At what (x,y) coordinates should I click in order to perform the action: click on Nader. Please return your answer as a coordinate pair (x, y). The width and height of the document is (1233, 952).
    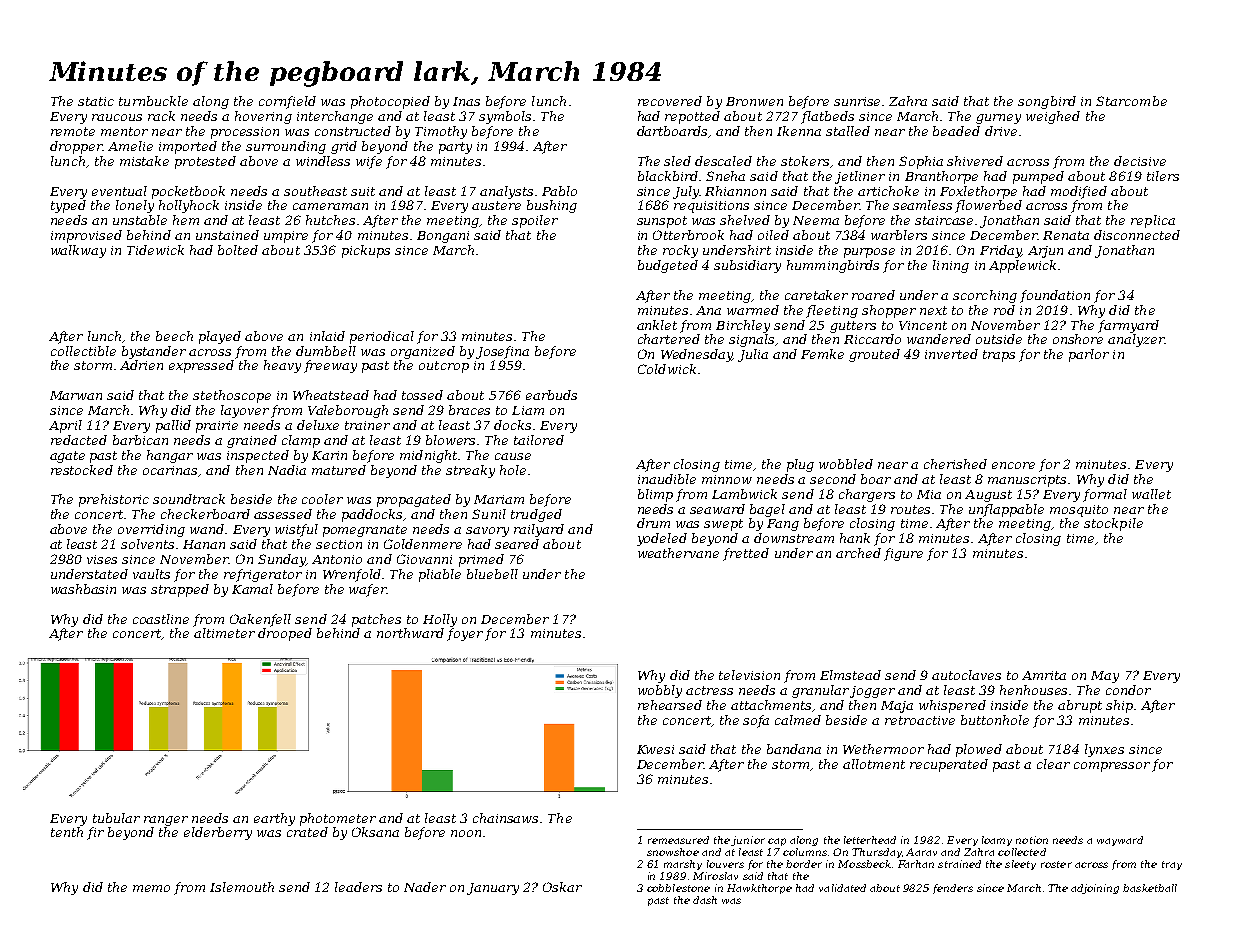
    Looking at the image, I should click on (425, 887).
